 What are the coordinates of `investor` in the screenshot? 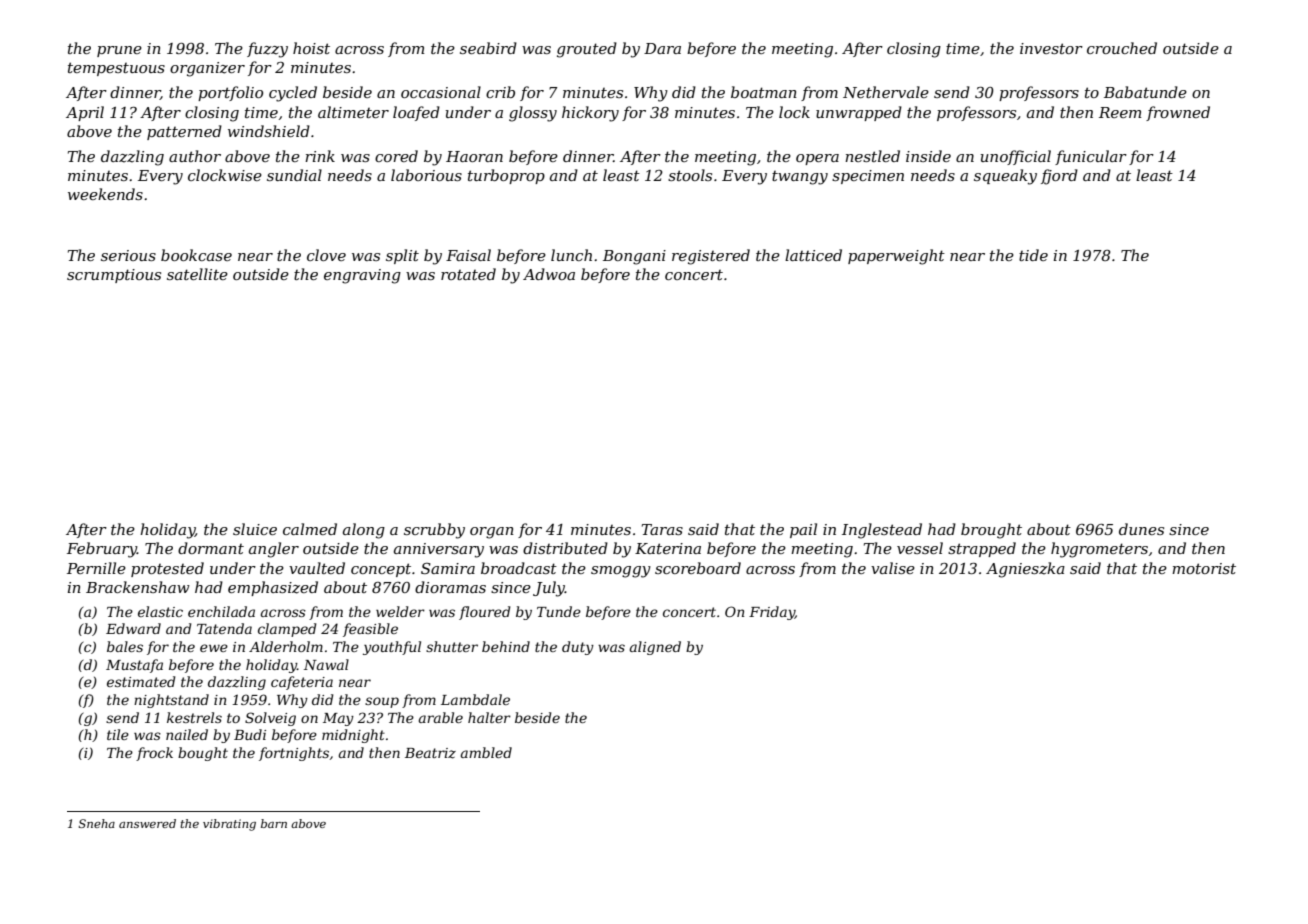 It's located at (1051, 48).
